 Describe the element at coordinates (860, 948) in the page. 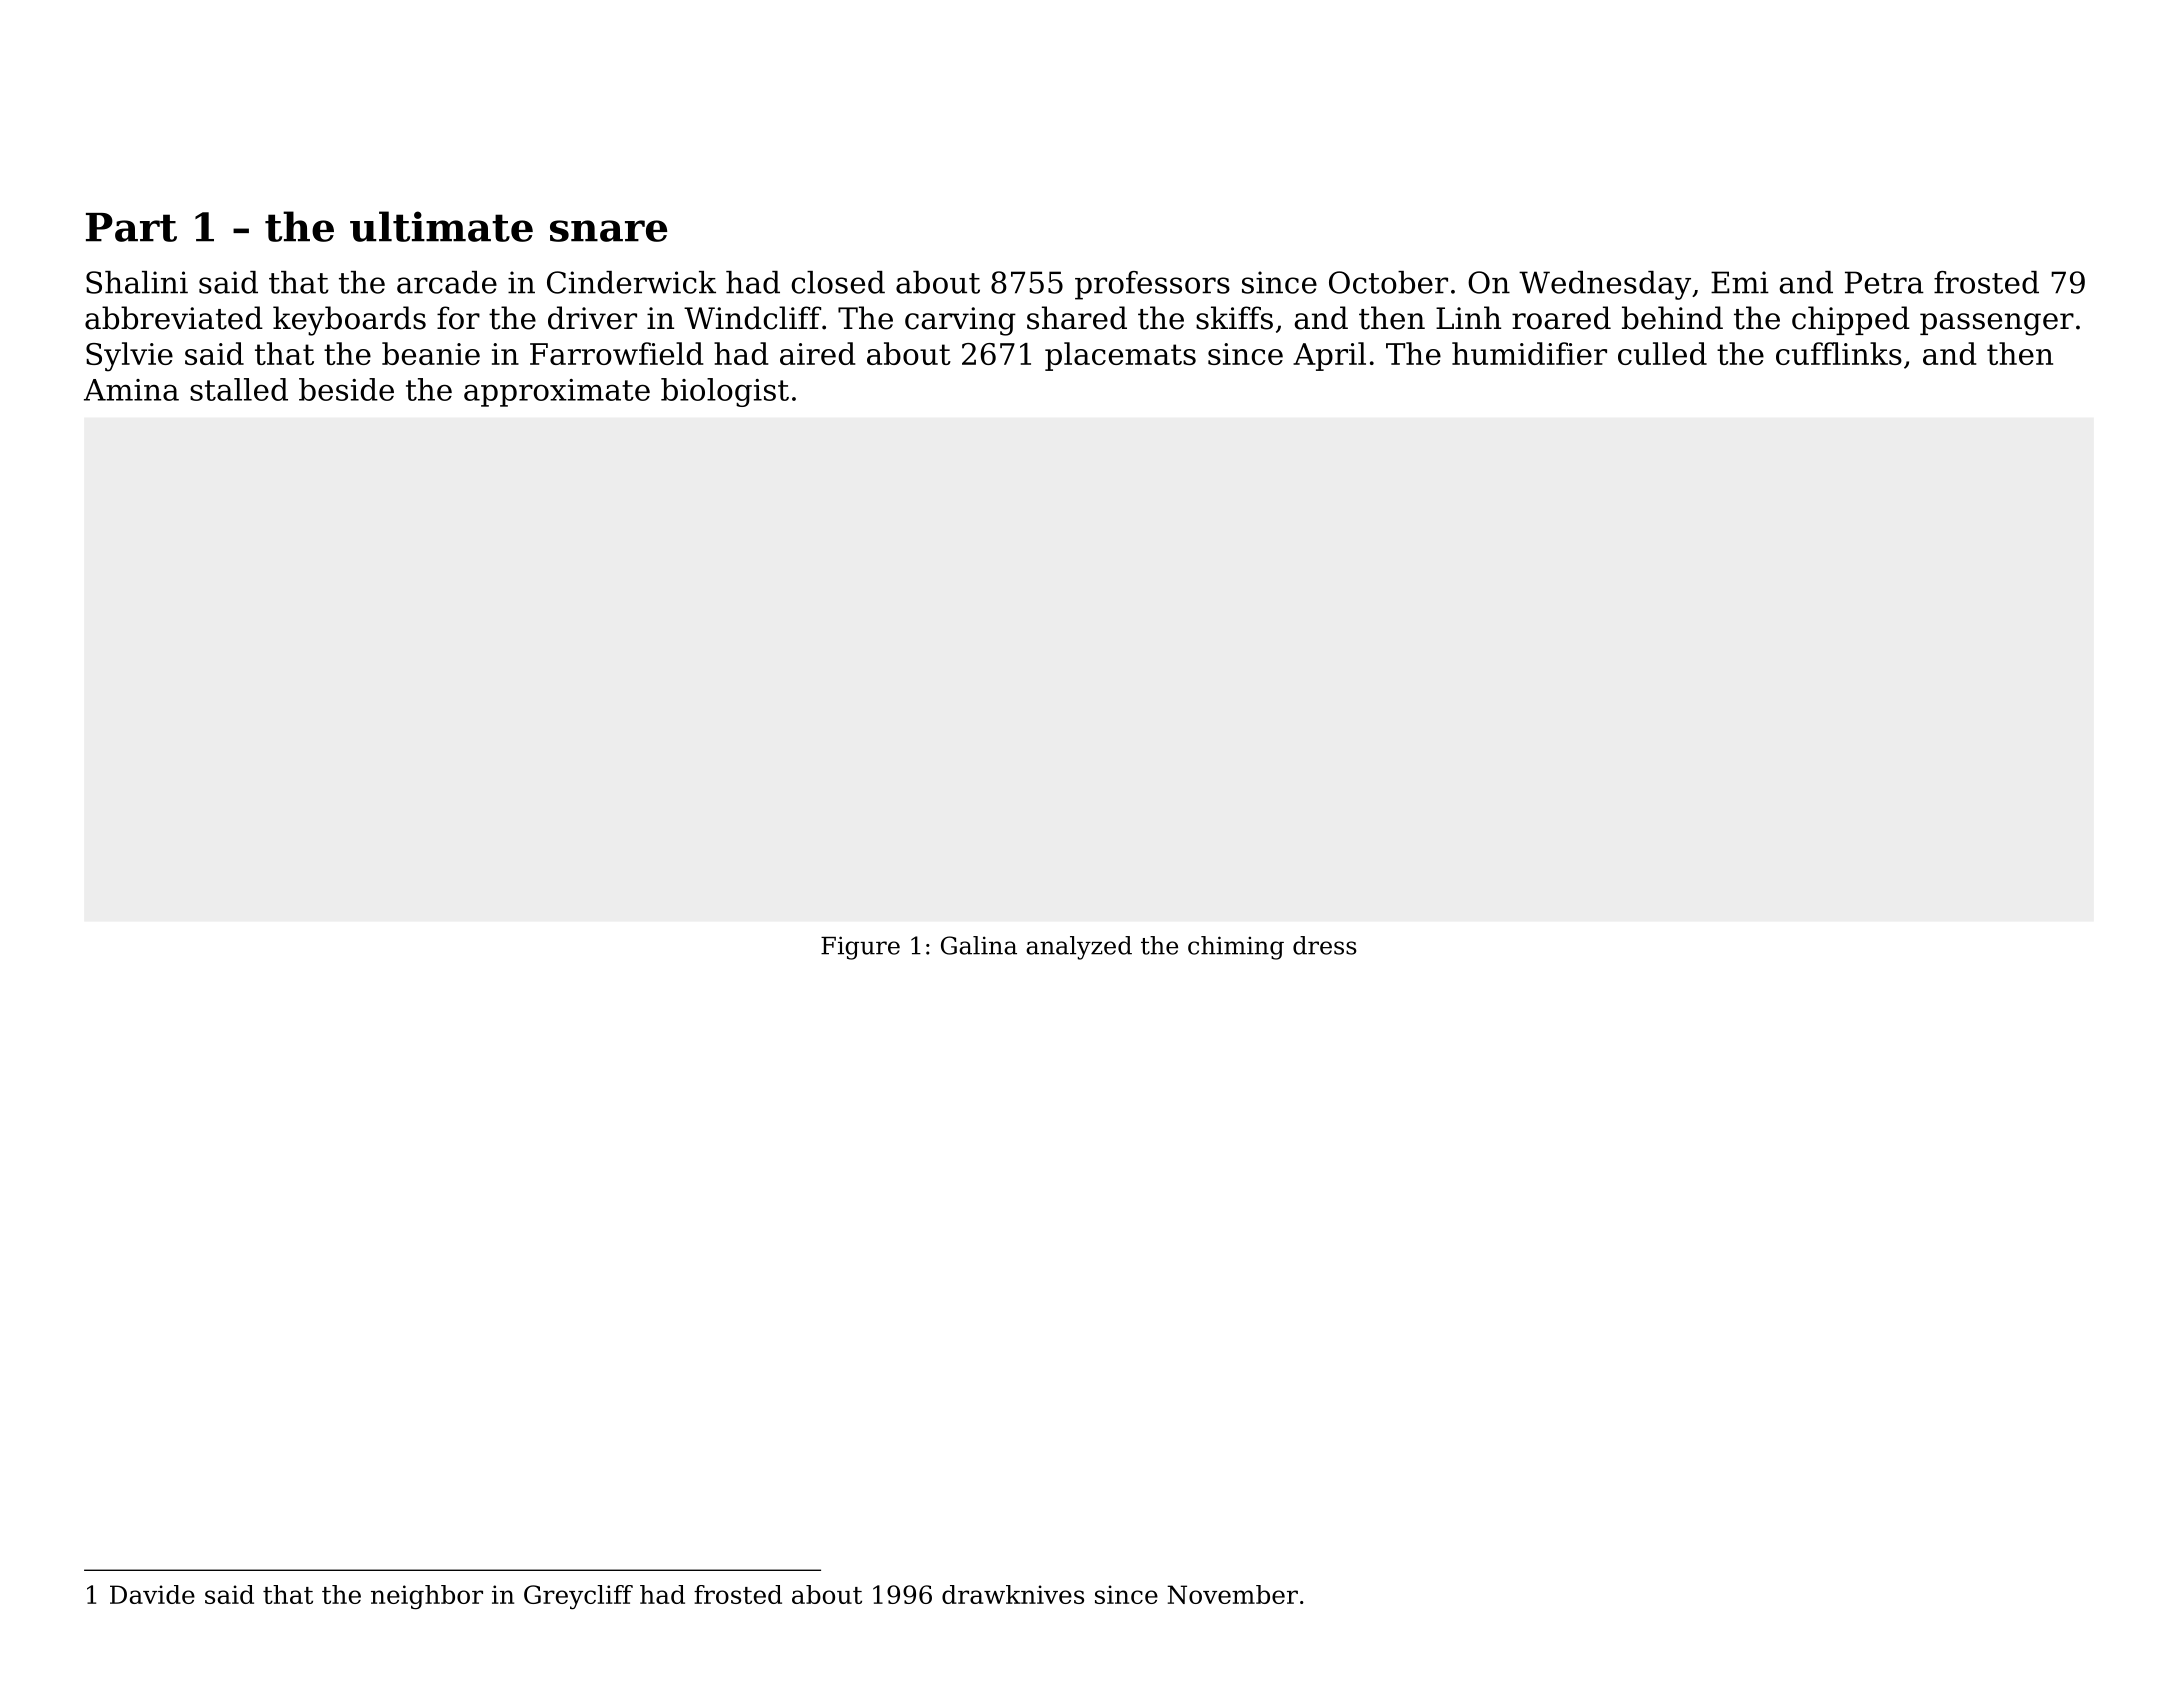

I see `Figure` at that location.
